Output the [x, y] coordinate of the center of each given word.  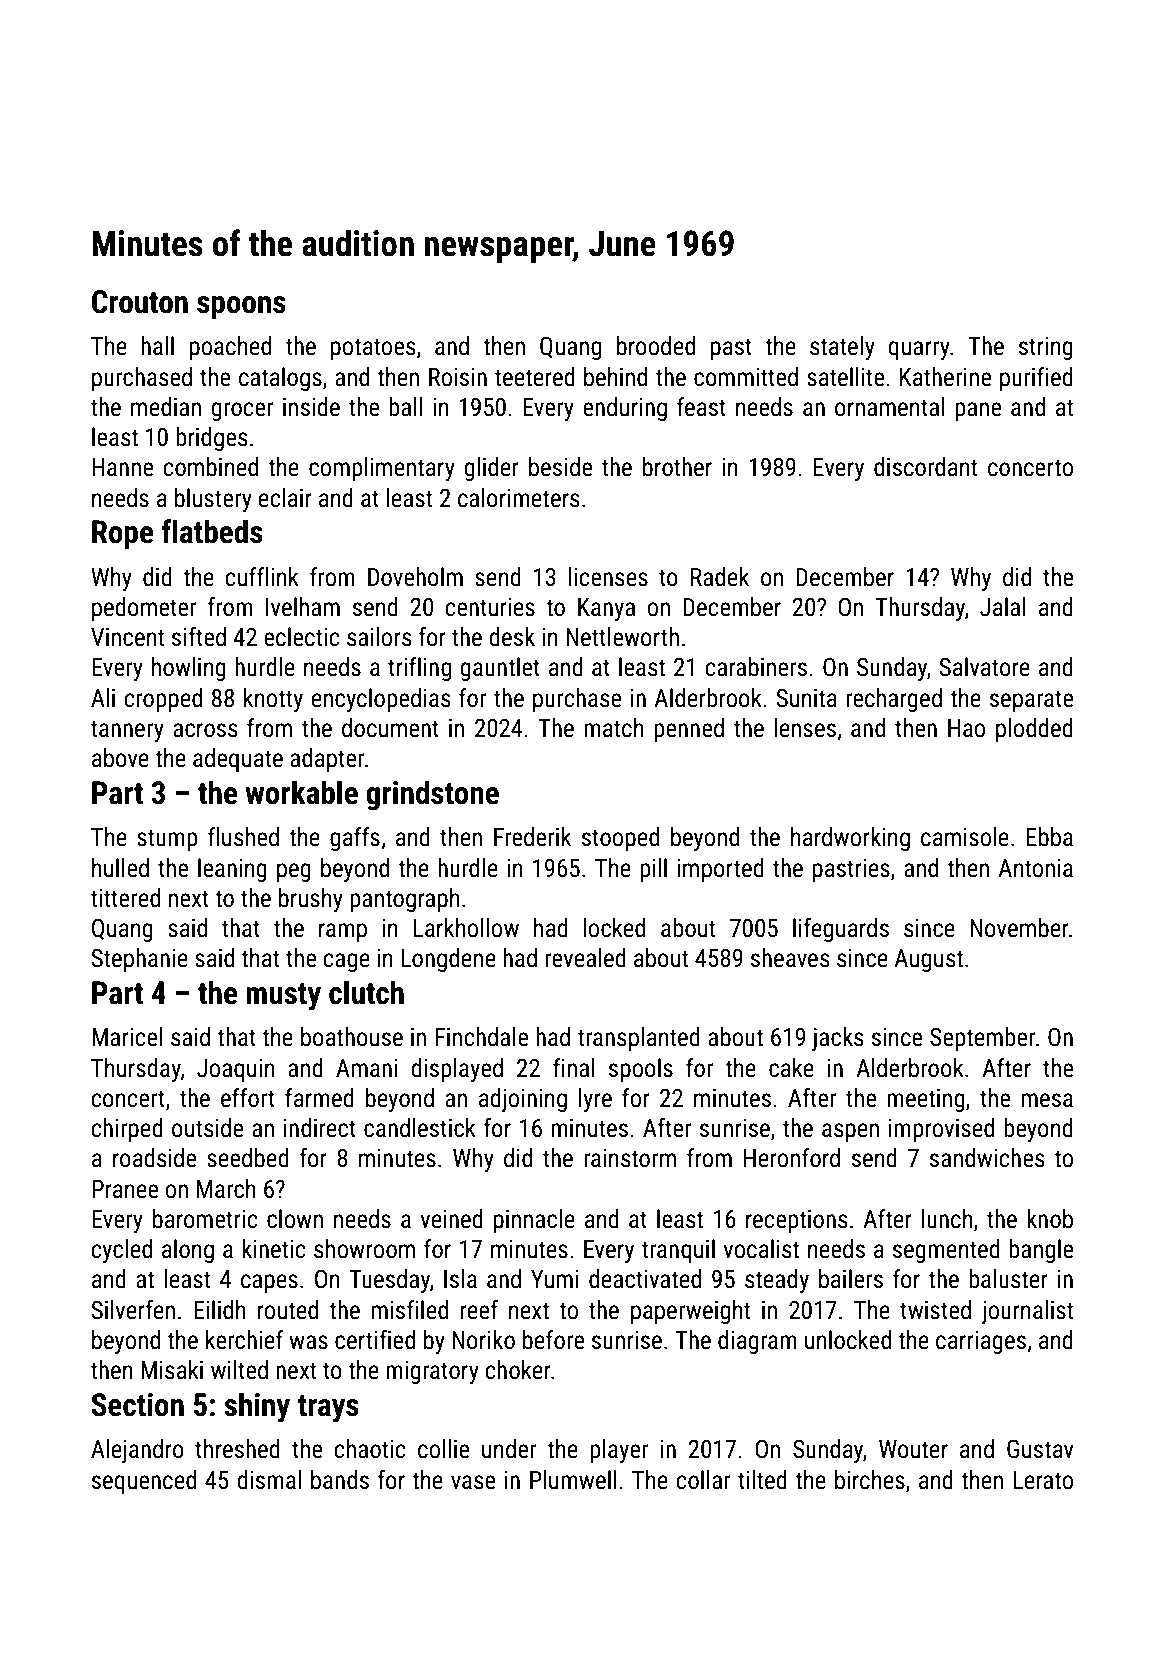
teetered [535, 377]
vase [473, 1482]
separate [1031, 701]
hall [157, 346]
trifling [419, 669]
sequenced [144, 1482]
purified [1036, 379]
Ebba [1050, 837]
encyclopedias [381, 700]
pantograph [405, 900]
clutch [366, 992]
